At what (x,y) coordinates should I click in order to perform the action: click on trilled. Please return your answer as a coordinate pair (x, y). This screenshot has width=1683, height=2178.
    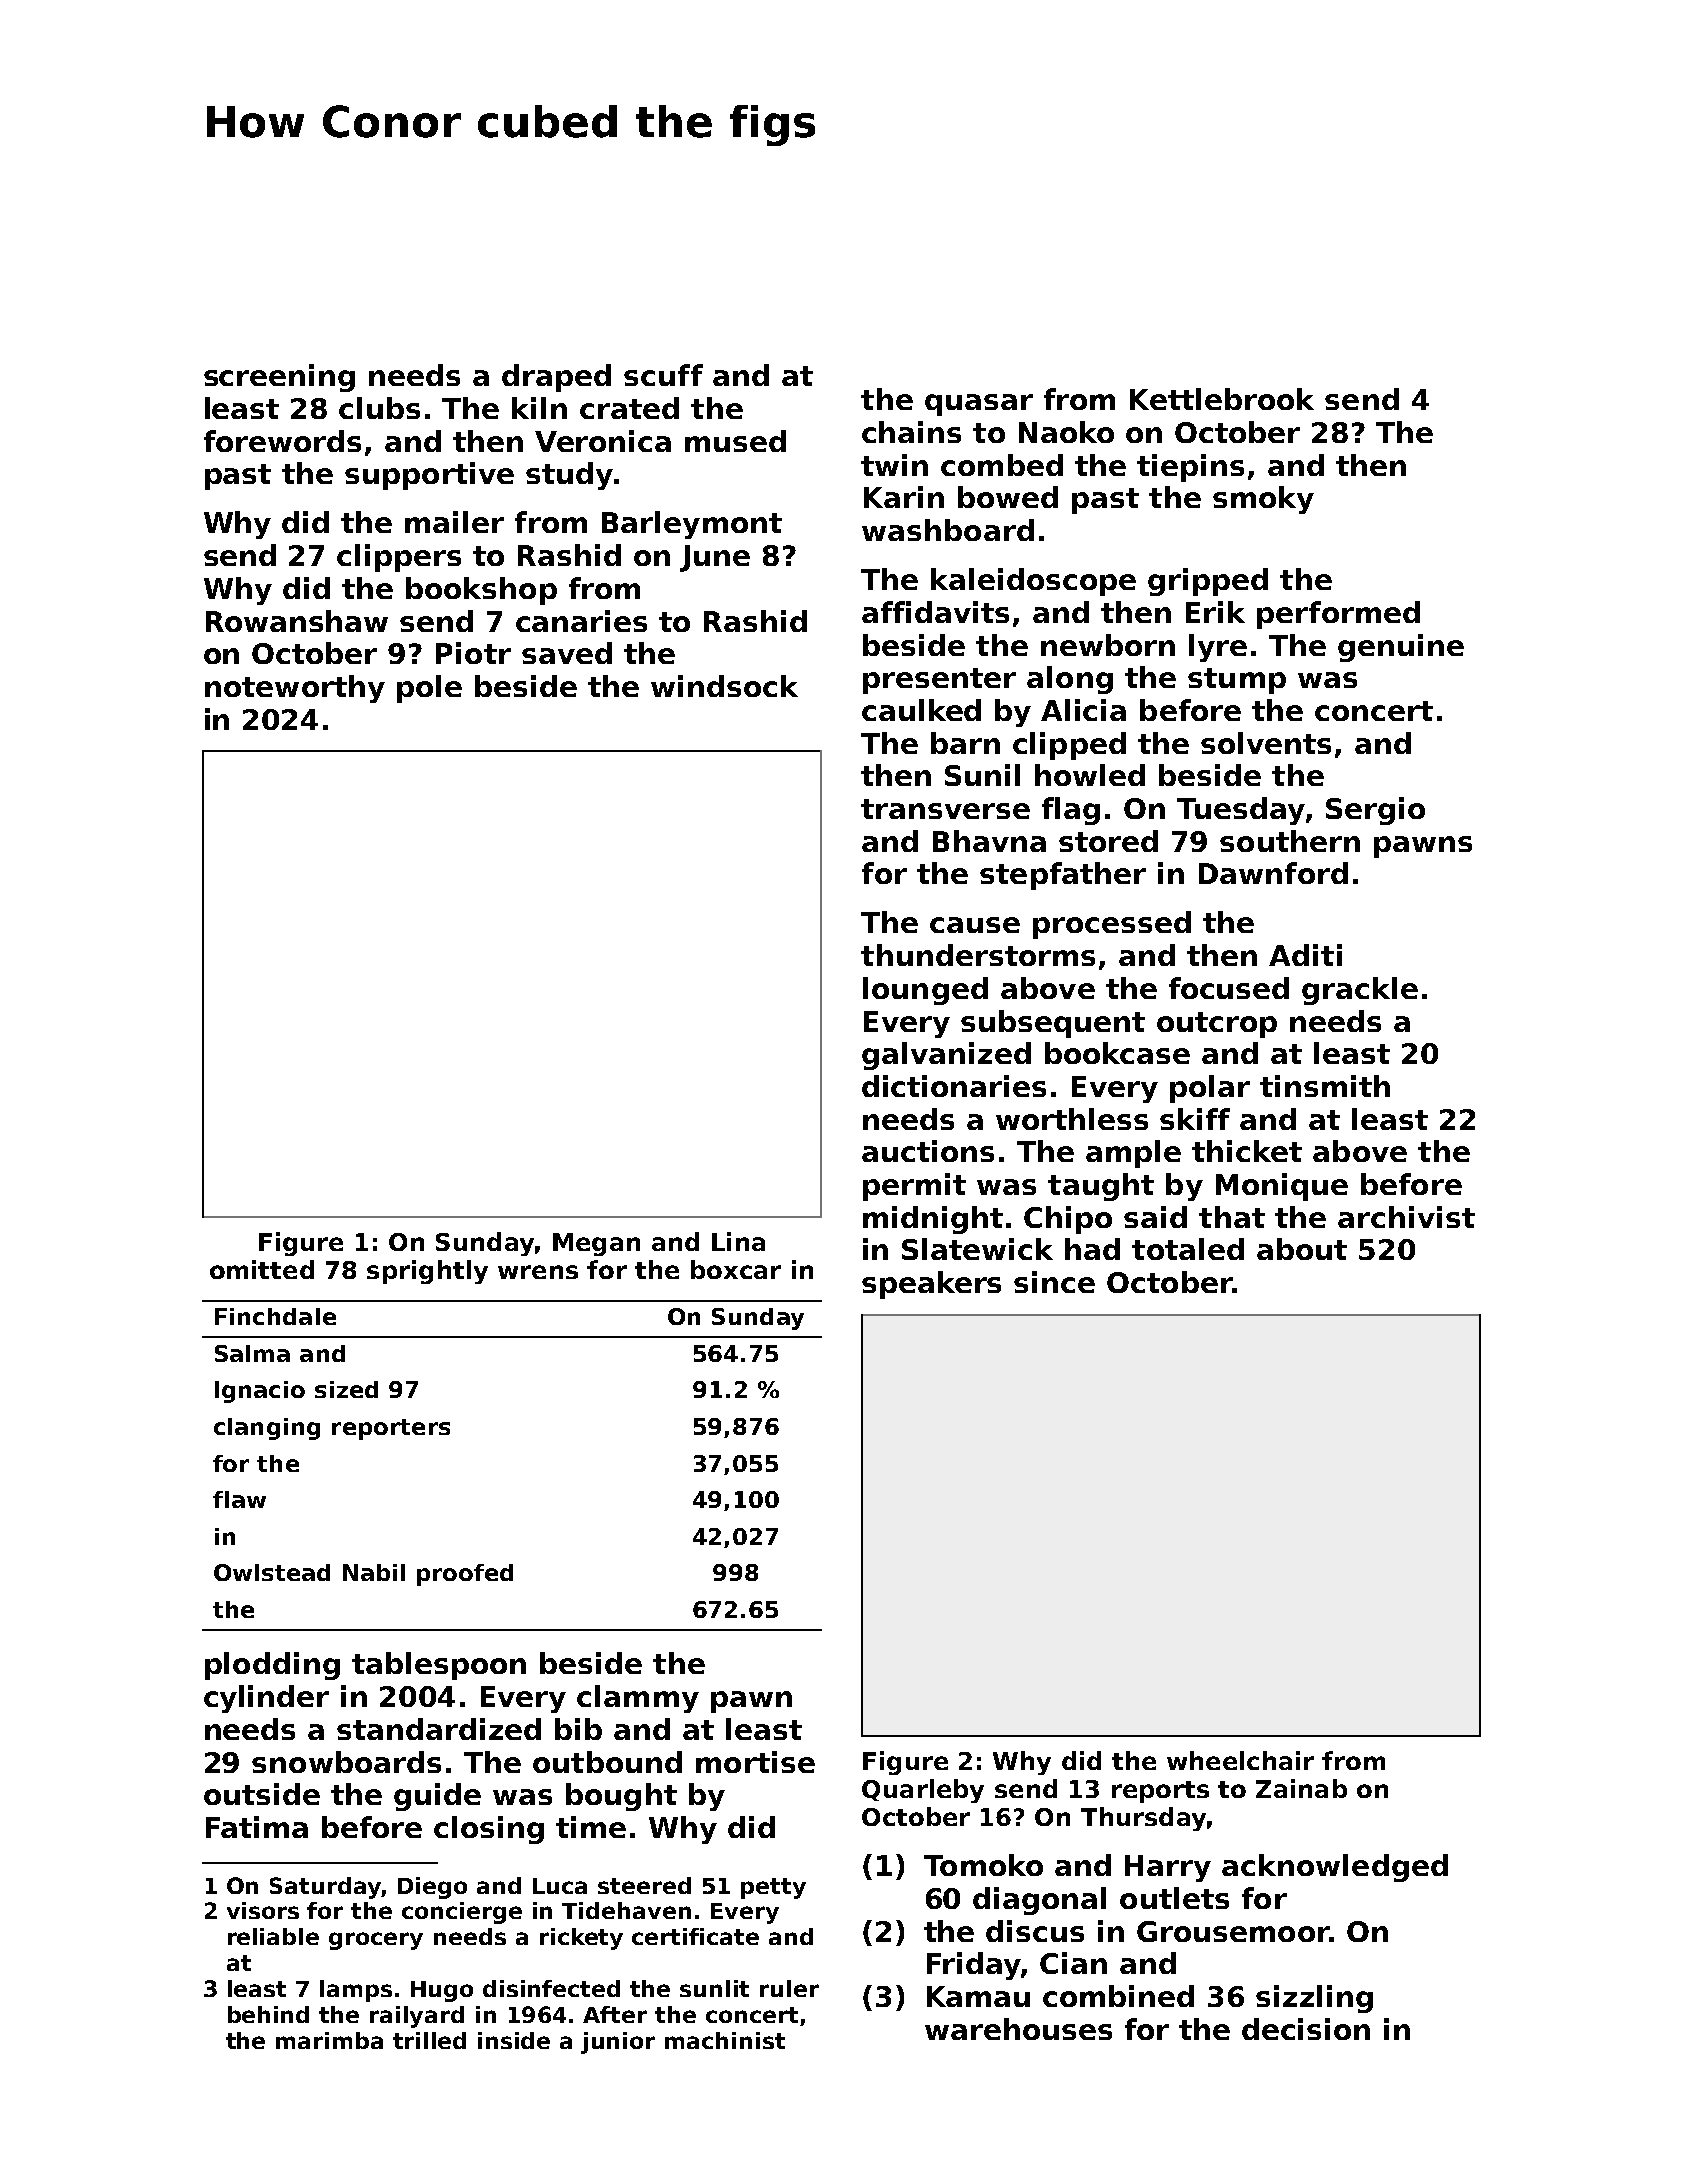
    Looking at the image, I should click on (429, 2040).
